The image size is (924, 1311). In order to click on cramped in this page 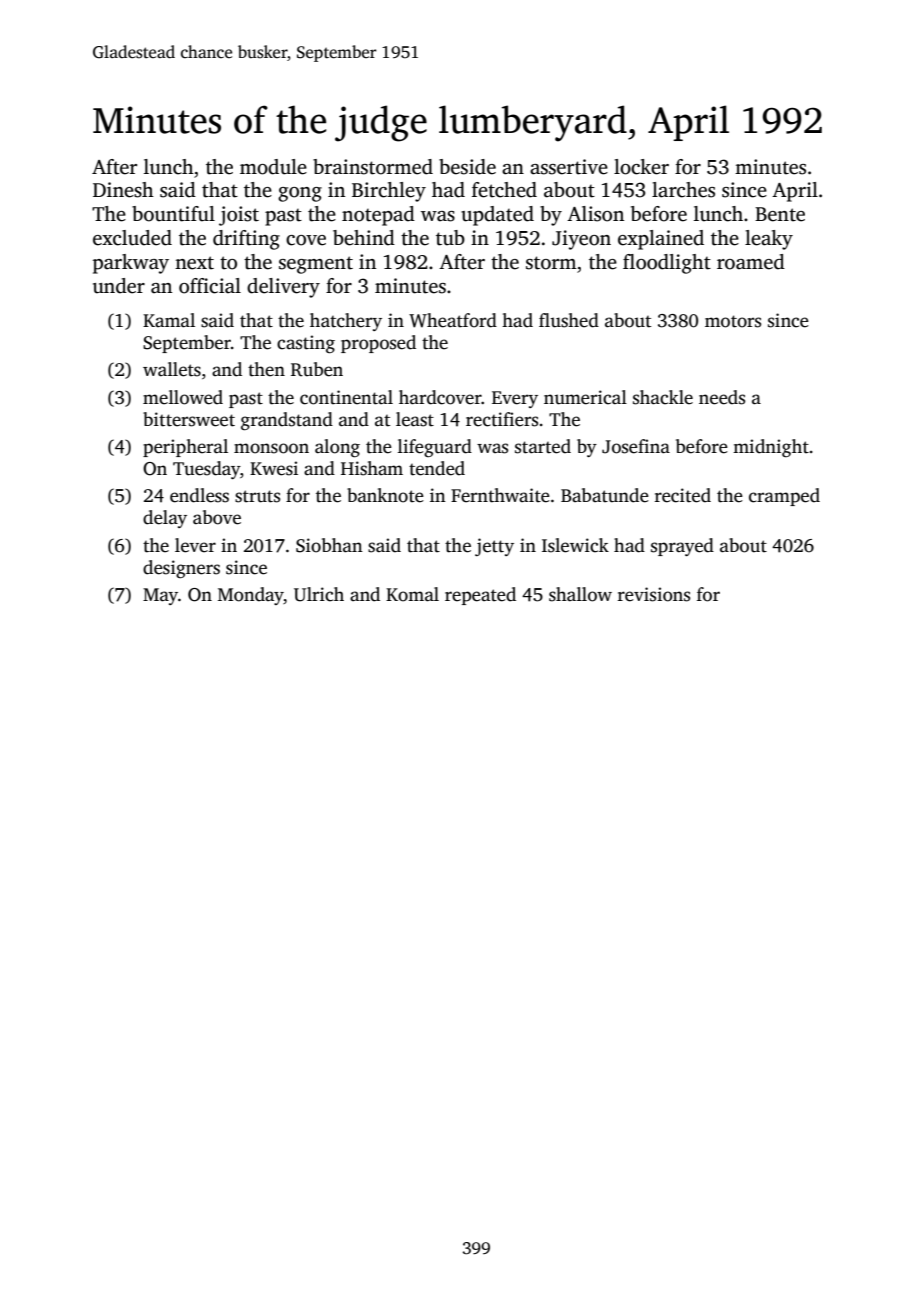, I will do `click(784, 497)`.
